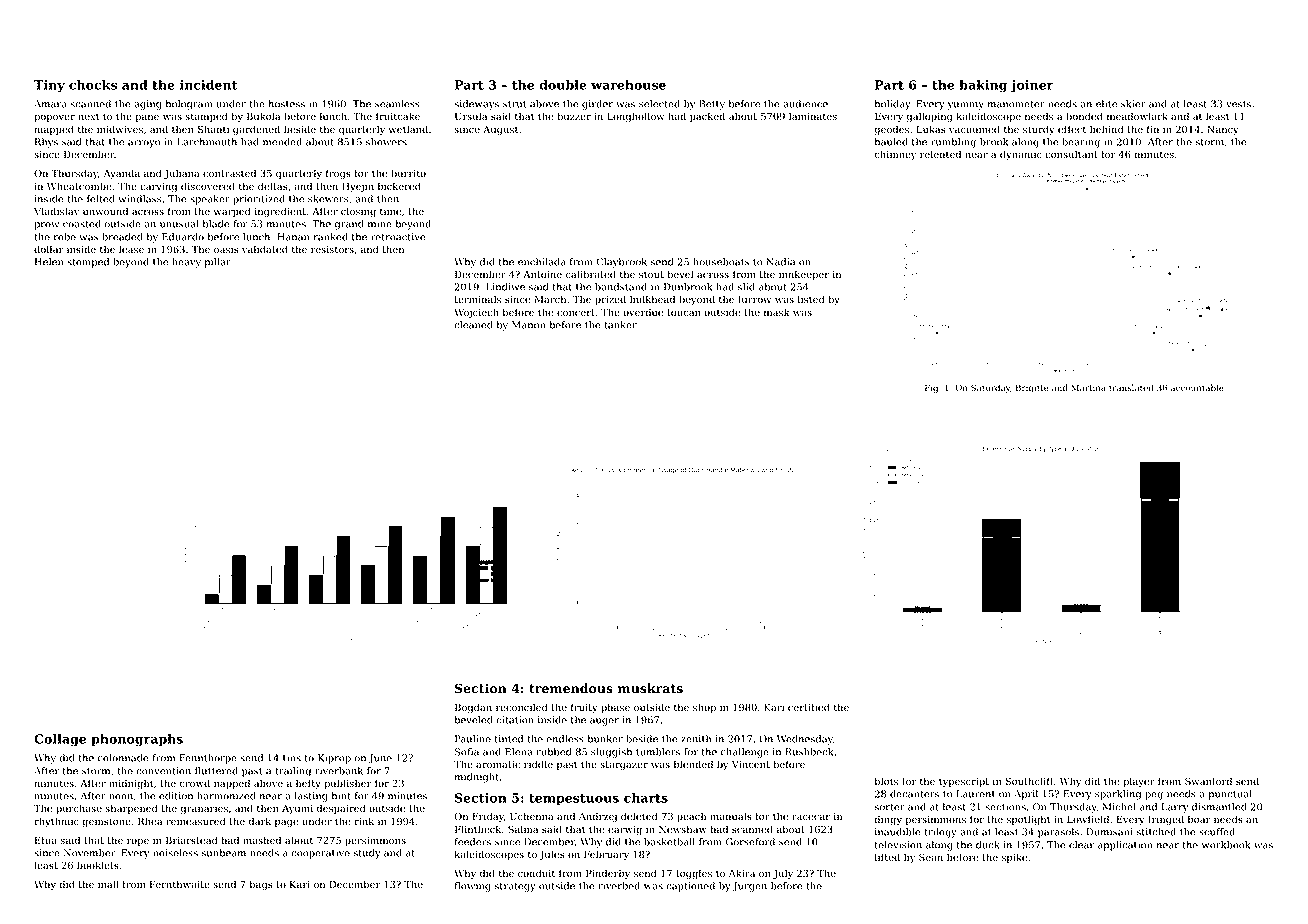  I want to click on bags, so click(261, 885).
